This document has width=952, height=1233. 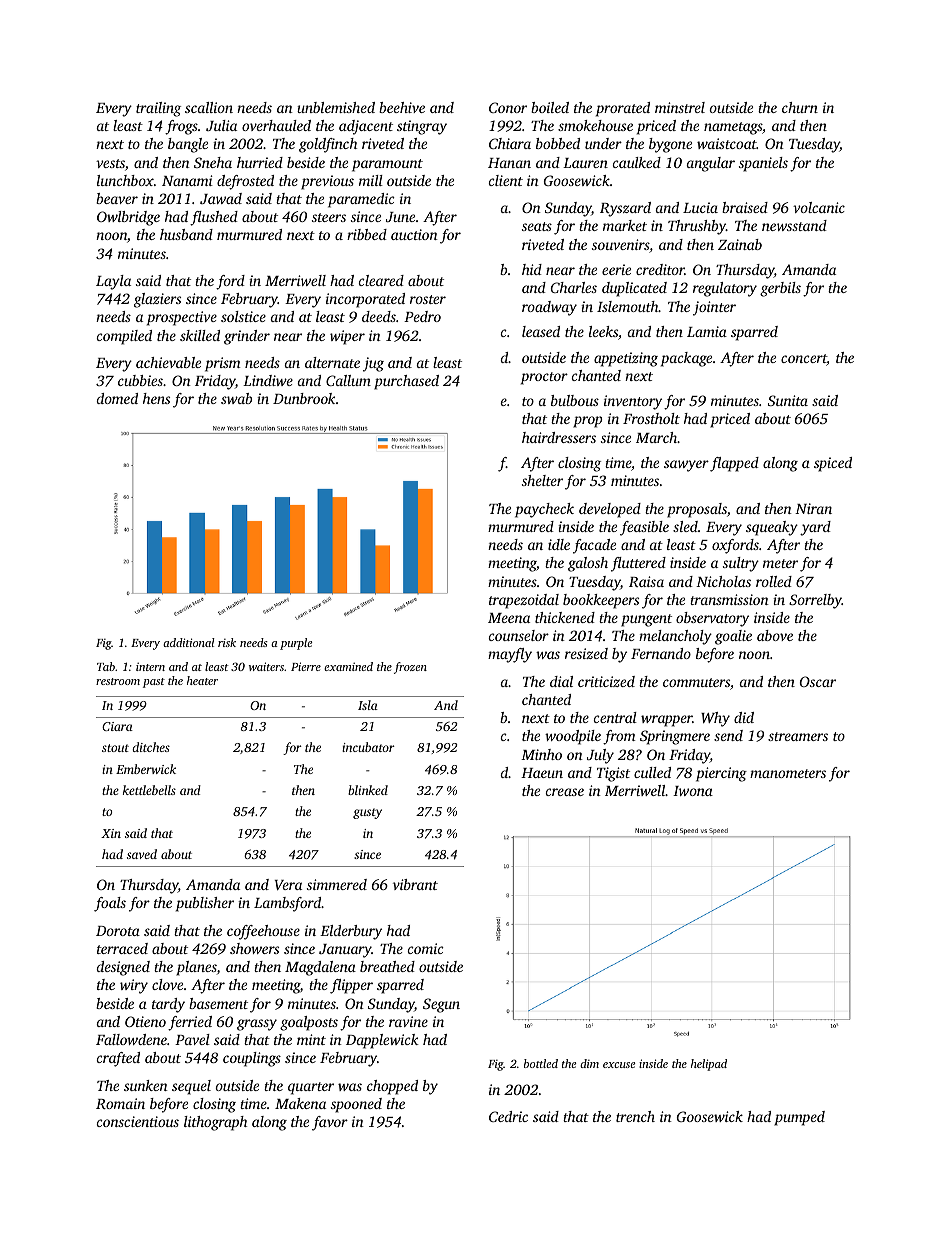 I want to click on leased, so click(x=541, y=331).
